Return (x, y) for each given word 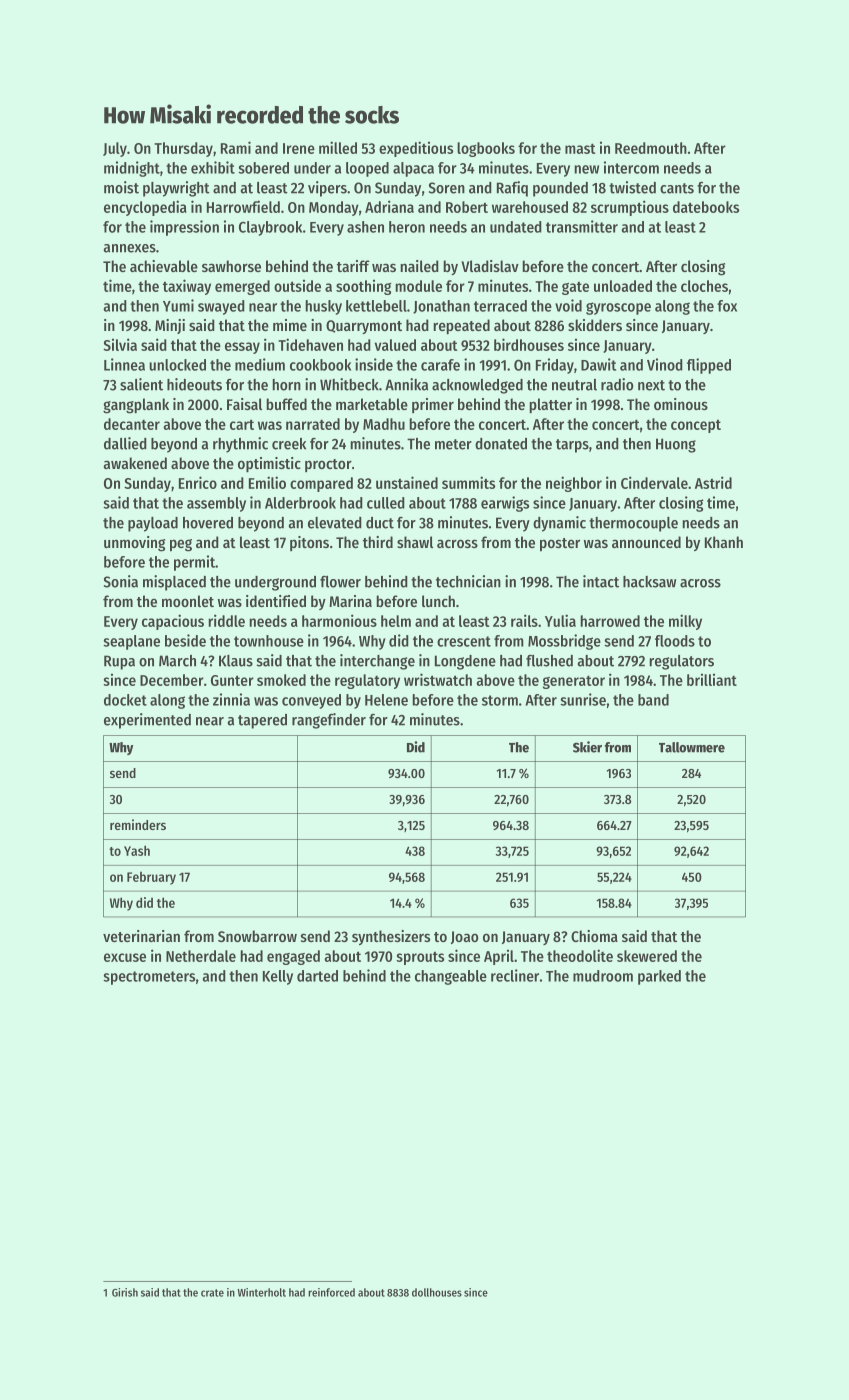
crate (212, 1293)
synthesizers (391, 937)
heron (407, 227)
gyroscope (618, 308)
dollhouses (437, 1292)
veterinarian (141, 936)
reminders (138, 824)
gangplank (136, 406)
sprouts (420, 958)
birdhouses (529, 344)
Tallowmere (692, 747)
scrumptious (630, 208)
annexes (130, 248)
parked (659, 977)
